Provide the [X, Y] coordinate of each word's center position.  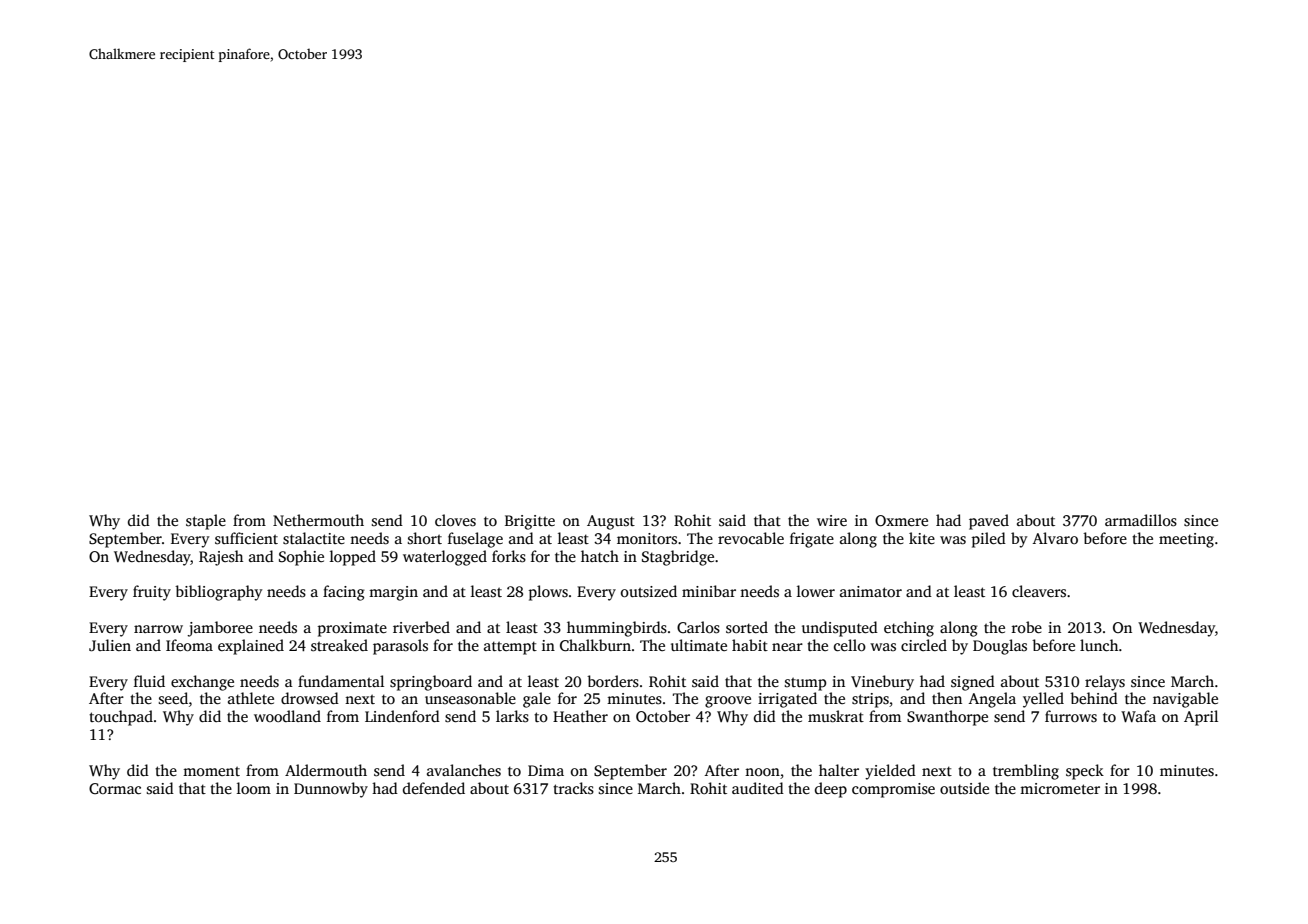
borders [613, 681]
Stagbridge [678, 558]
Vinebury [882, 683]
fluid [149, 681]
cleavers [1039, 591]
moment [211, 771]
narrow [158, 629]
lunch [1099, 645]
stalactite [314, 538]
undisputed [840, 629]
